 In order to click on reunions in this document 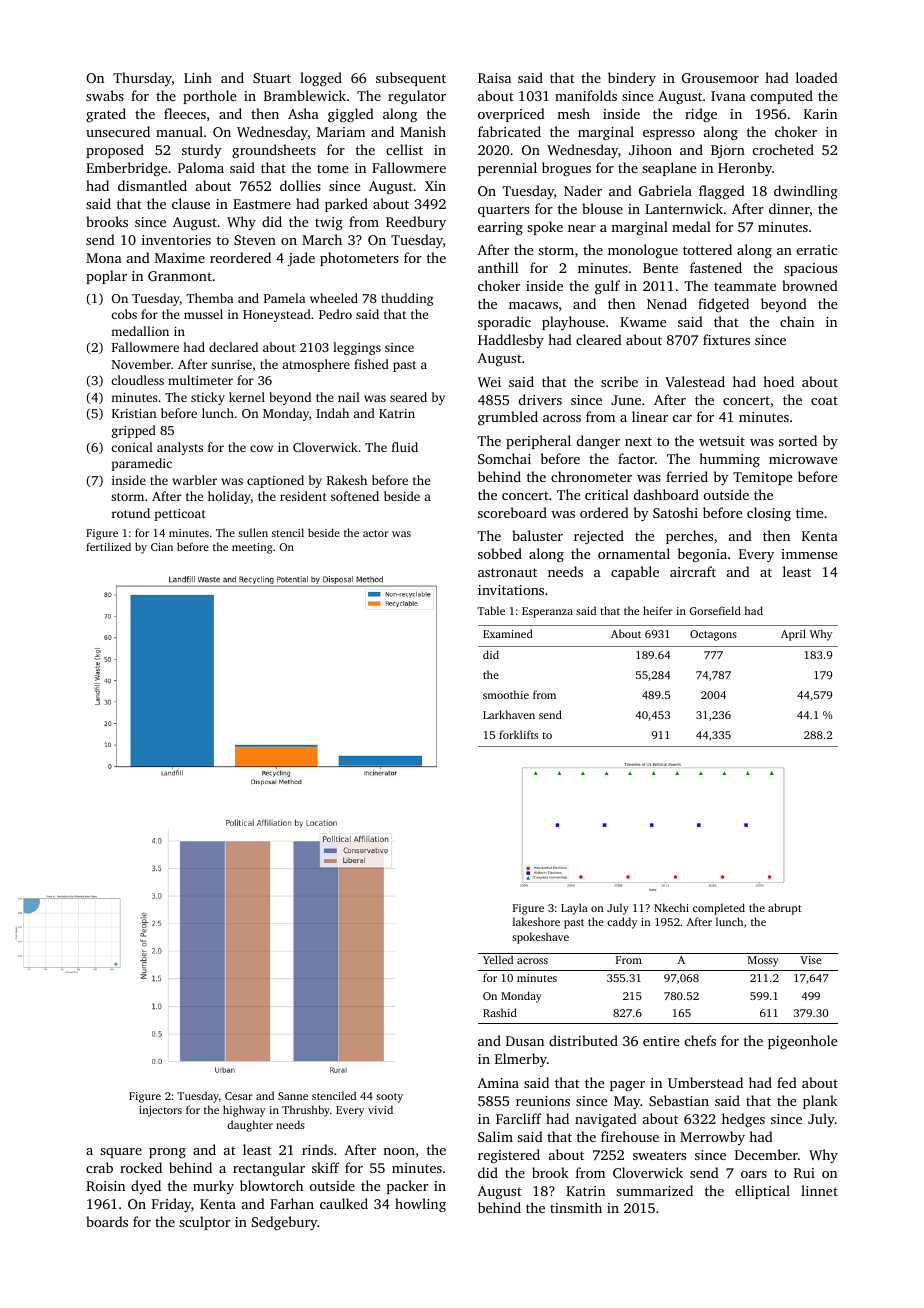, I will do `click(543, 1101)`.
